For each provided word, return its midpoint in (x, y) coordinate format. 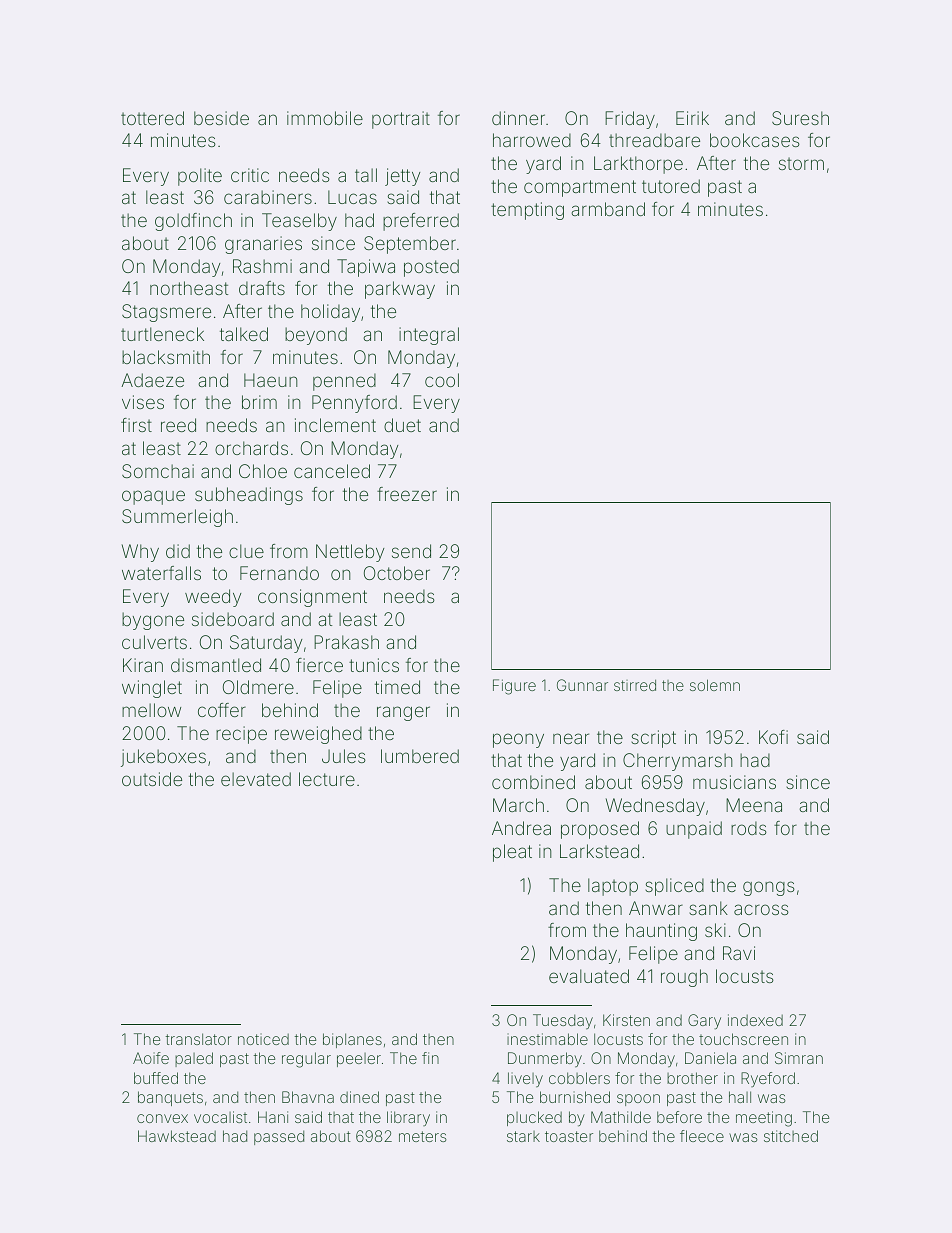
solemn (715, 685)
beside (221, 118)
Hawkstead (177, 1136)
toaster (569, 1136)
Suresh (800, 118)
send (411, 551)
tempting (527, 211)
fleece (702, 1136)
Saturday (266, 644)
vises (143, 402)
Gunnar (582, 685)
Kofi (773, 737)
